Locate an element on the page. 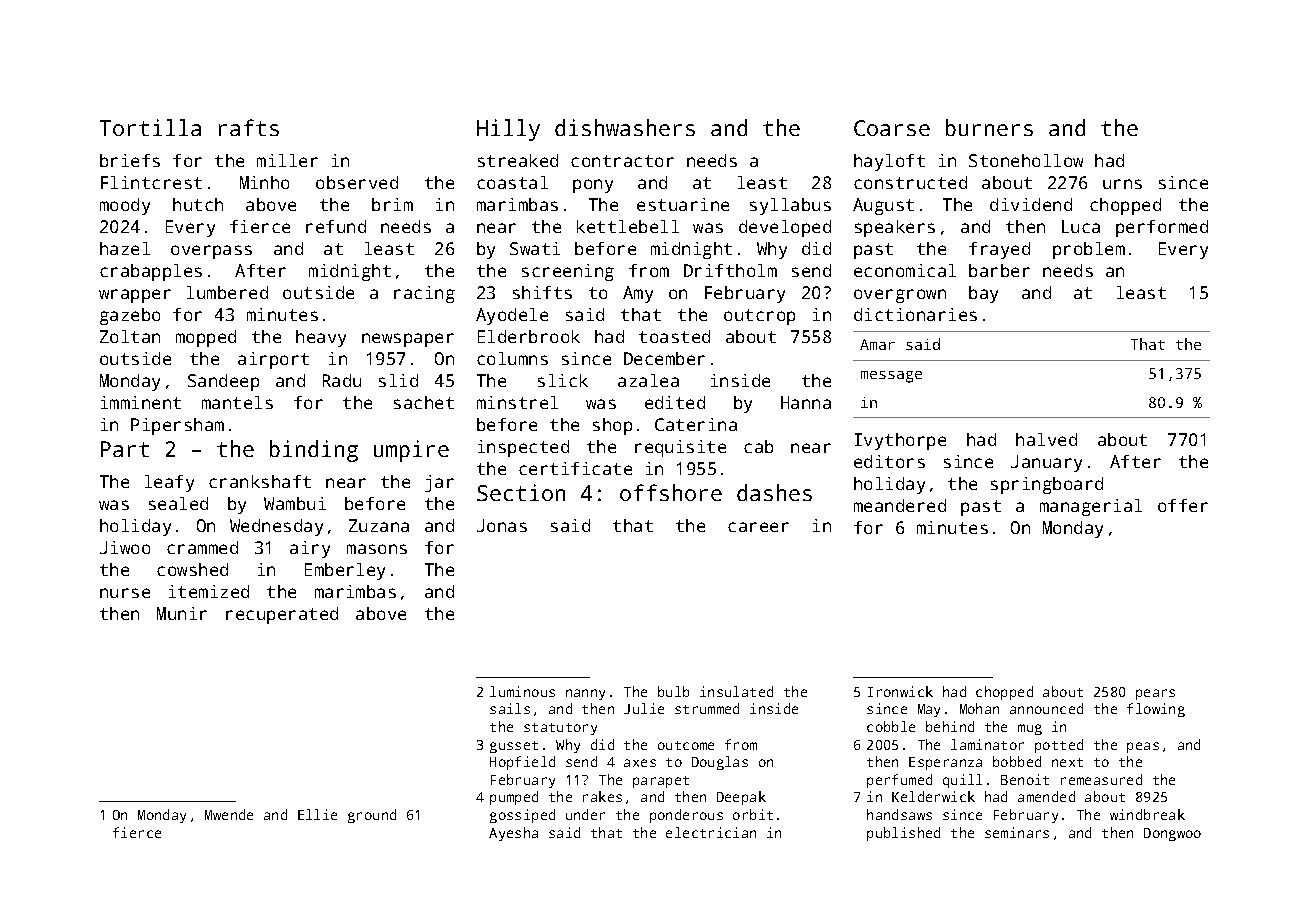 This page has width=1308, height=924. recuperated is located at coordinates (282, 615).
